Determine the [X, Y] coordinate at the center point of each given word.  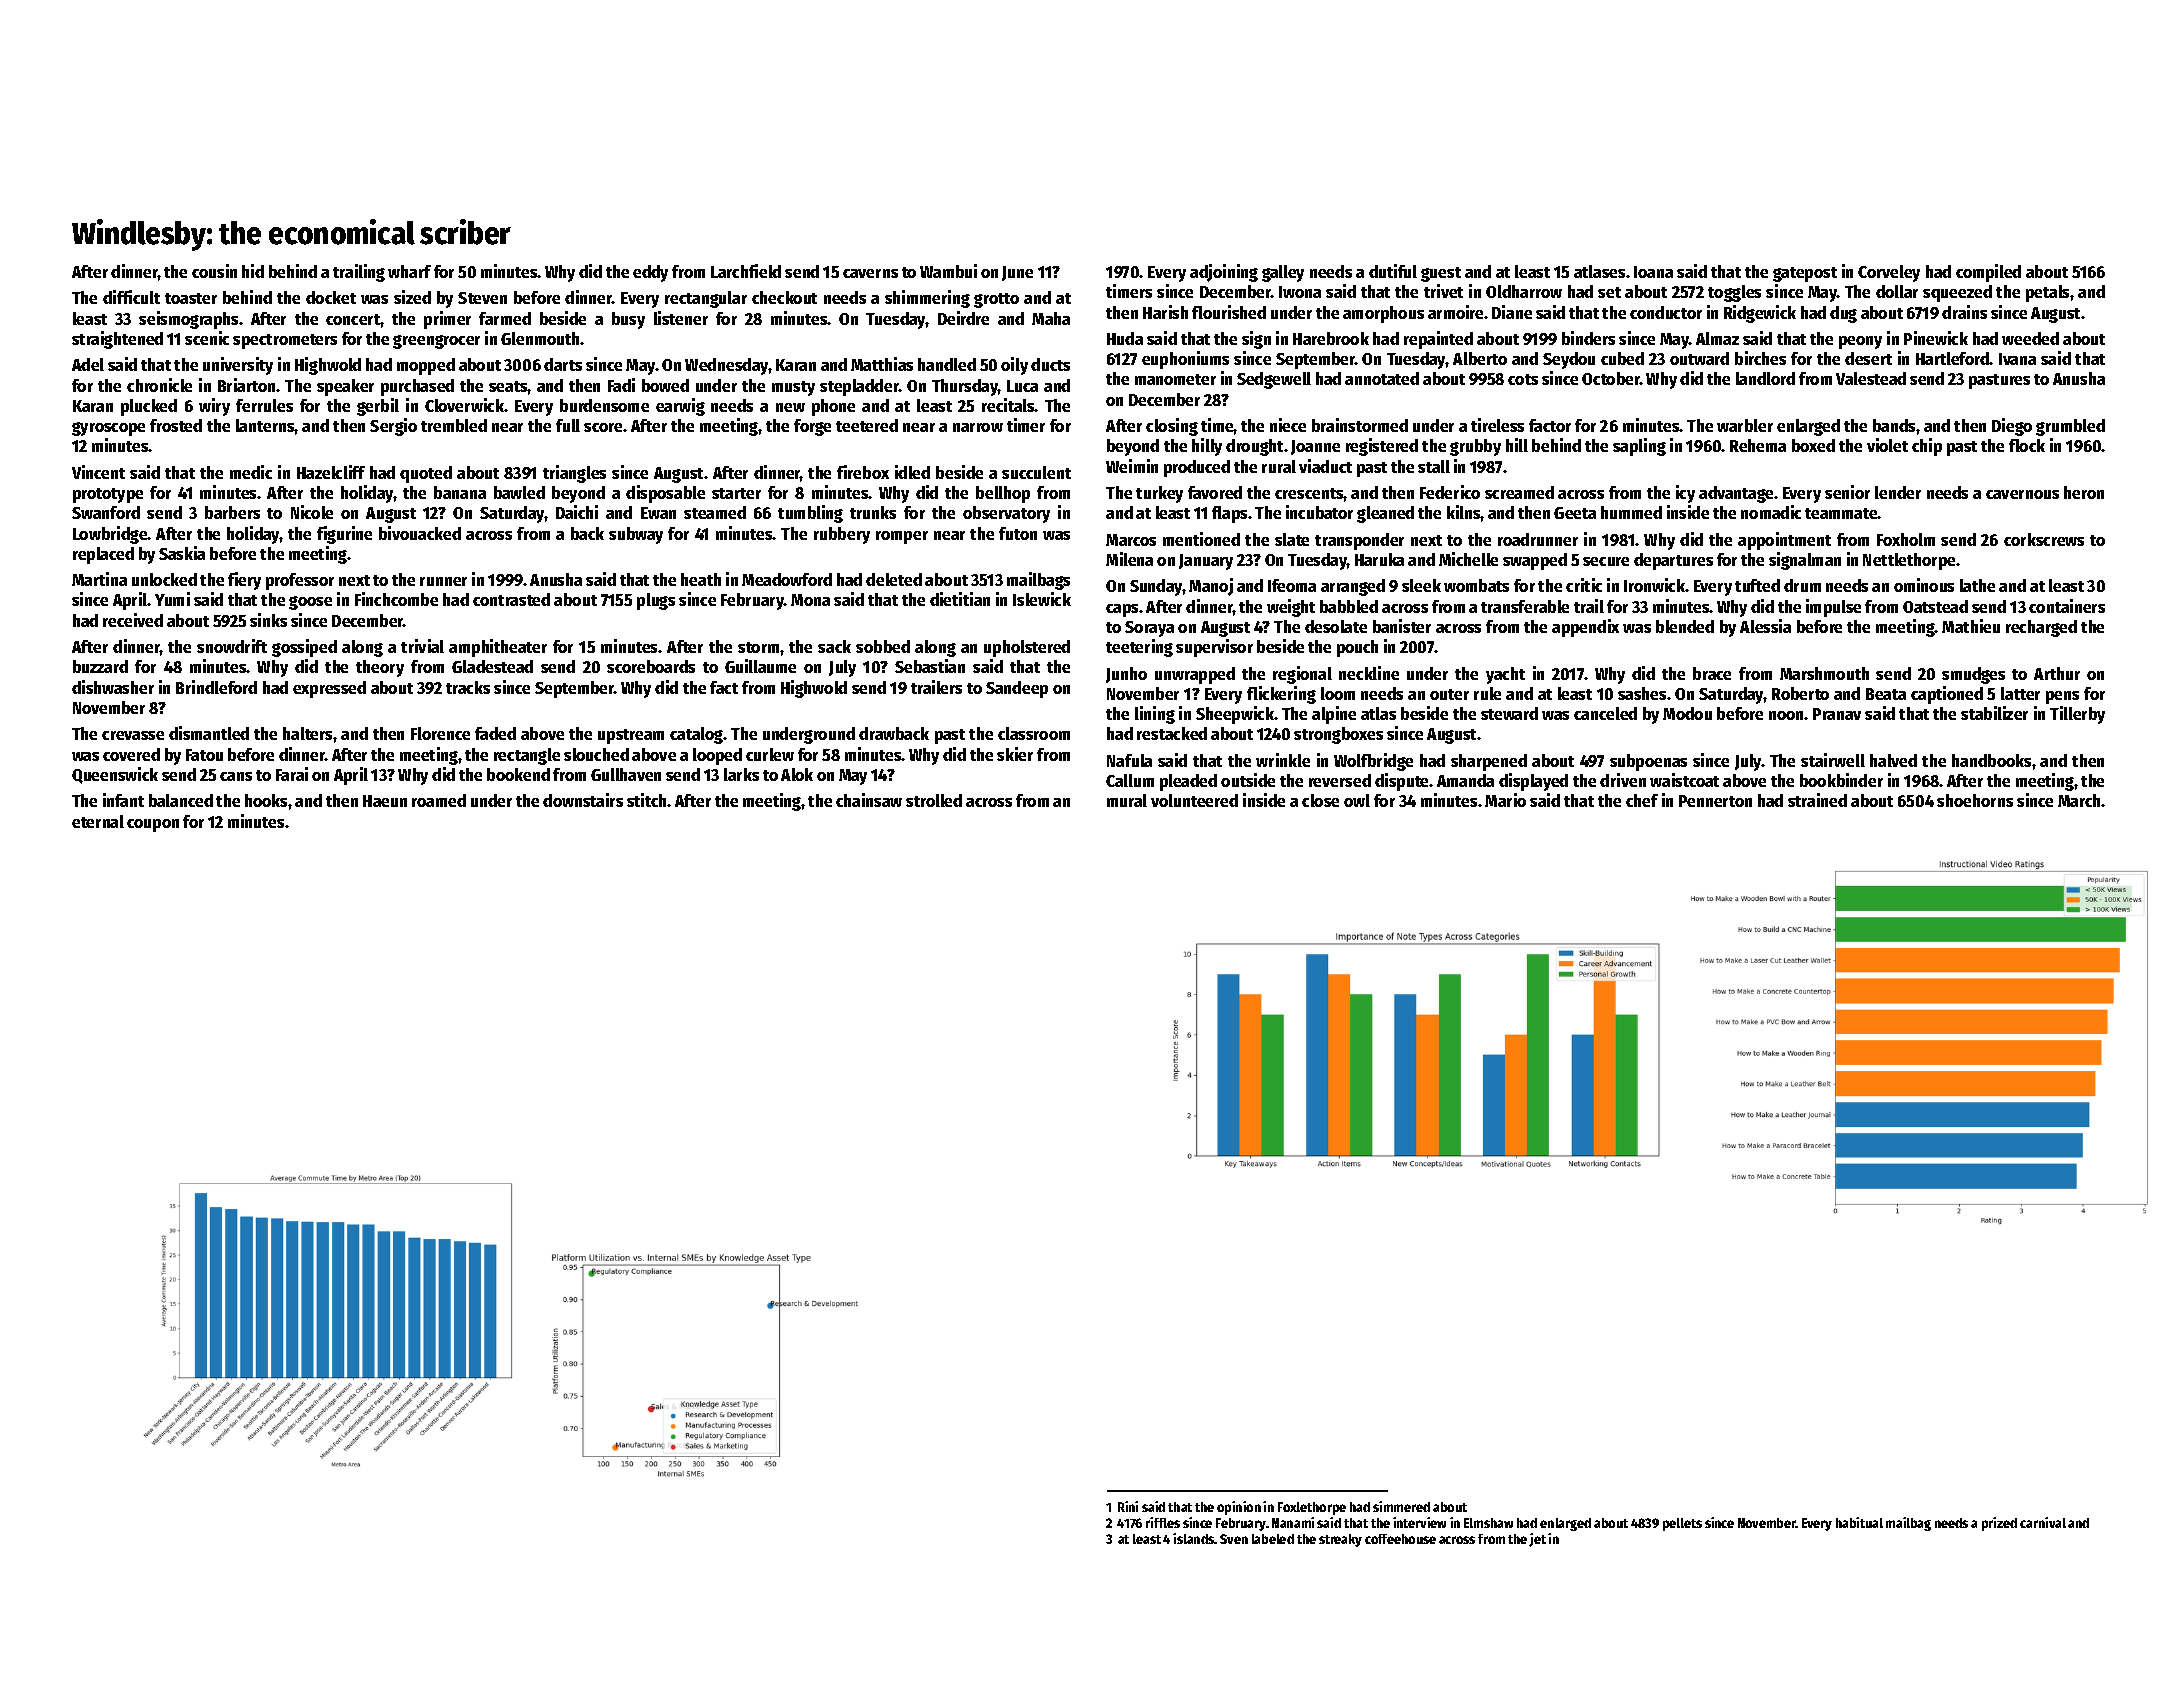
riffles [1163, 1522]
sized [412, 297]
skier [1015, 754]
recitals [1008, 405]
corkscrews [2044, 539]
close [1320, 800]
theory [380, 668]
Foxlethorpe [1312, 1508]
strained [1817, 800]
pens [2062, 697]
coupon [153, 825]
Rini [1128, 1506]
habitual [1859, 1522]
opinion [1239, 1508]
